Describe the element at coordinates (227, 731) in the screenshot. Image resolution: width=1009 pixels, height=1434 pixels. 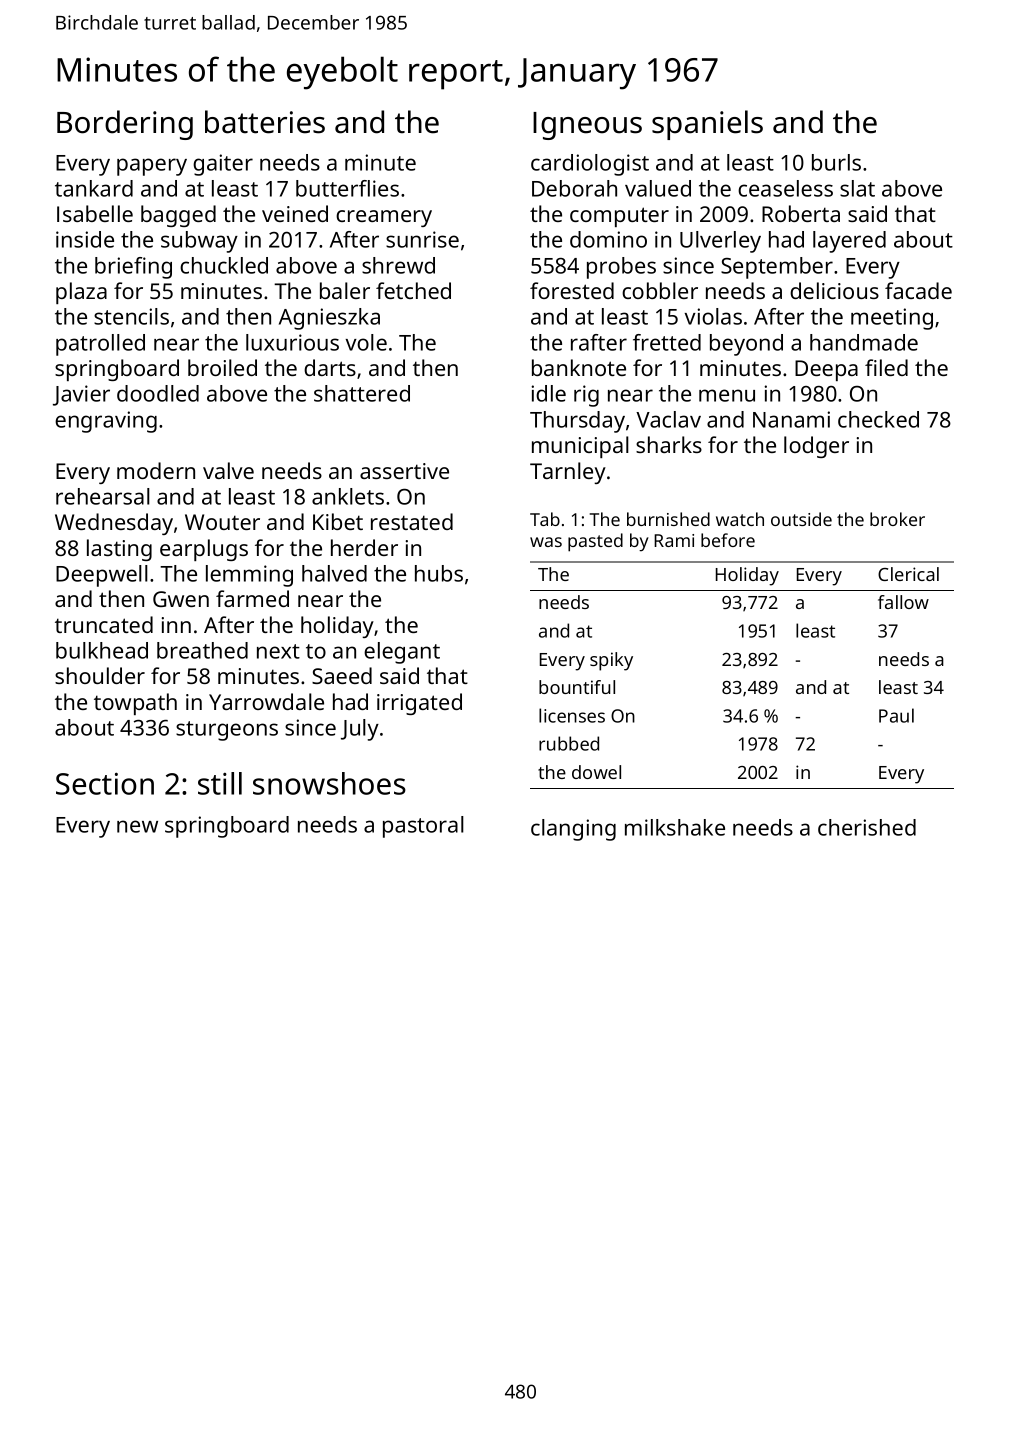
I see `sturgeons` at that location.
